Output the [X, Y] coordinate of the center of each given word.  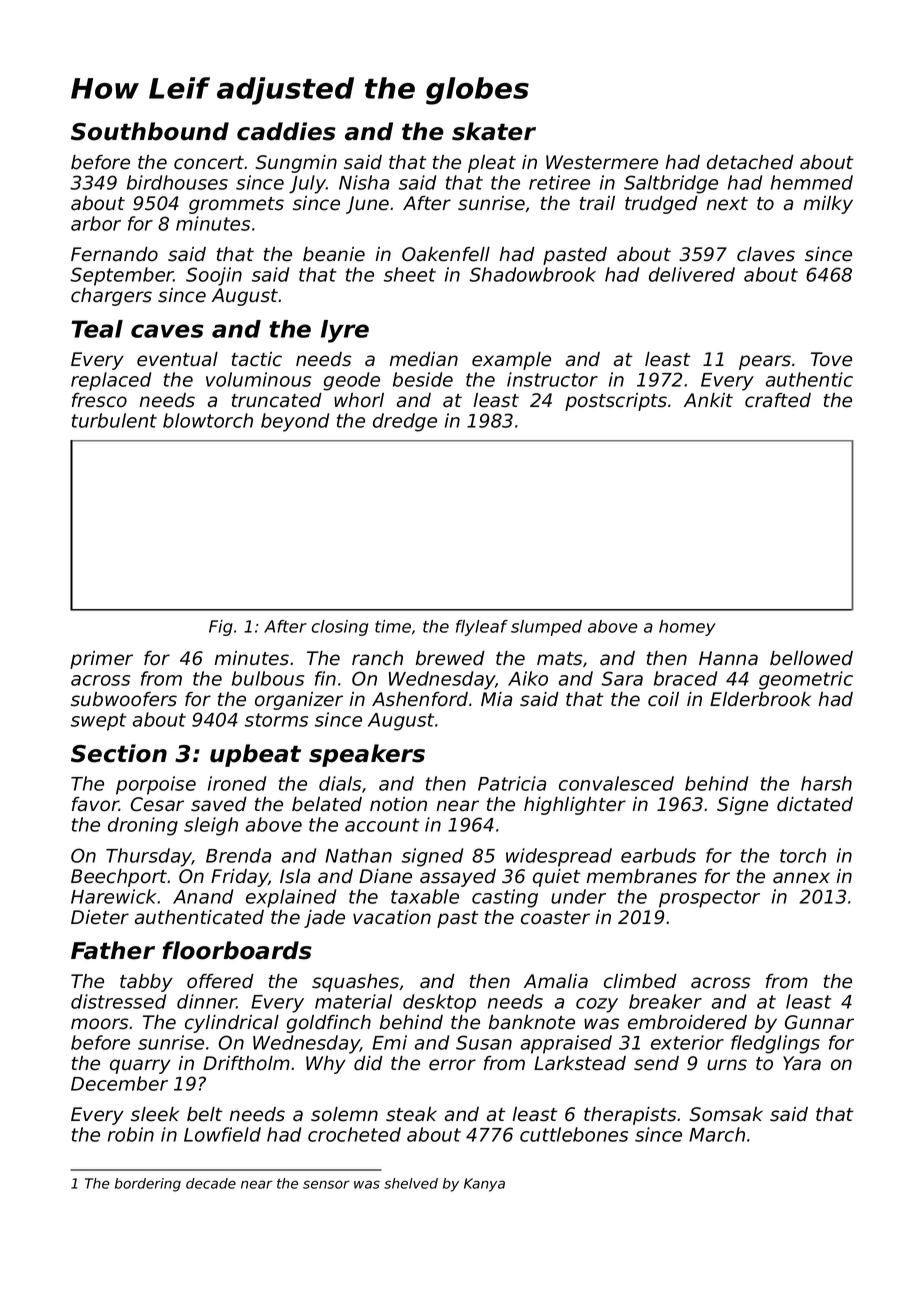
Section [119, 753]
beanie [334, 254]
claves [766, 254]
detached [750, 162]
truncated [277, 400]
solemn [344, 1114]
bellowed [811, 658]
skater [494, 131]
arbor [96, 223]
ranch [377, 658]
